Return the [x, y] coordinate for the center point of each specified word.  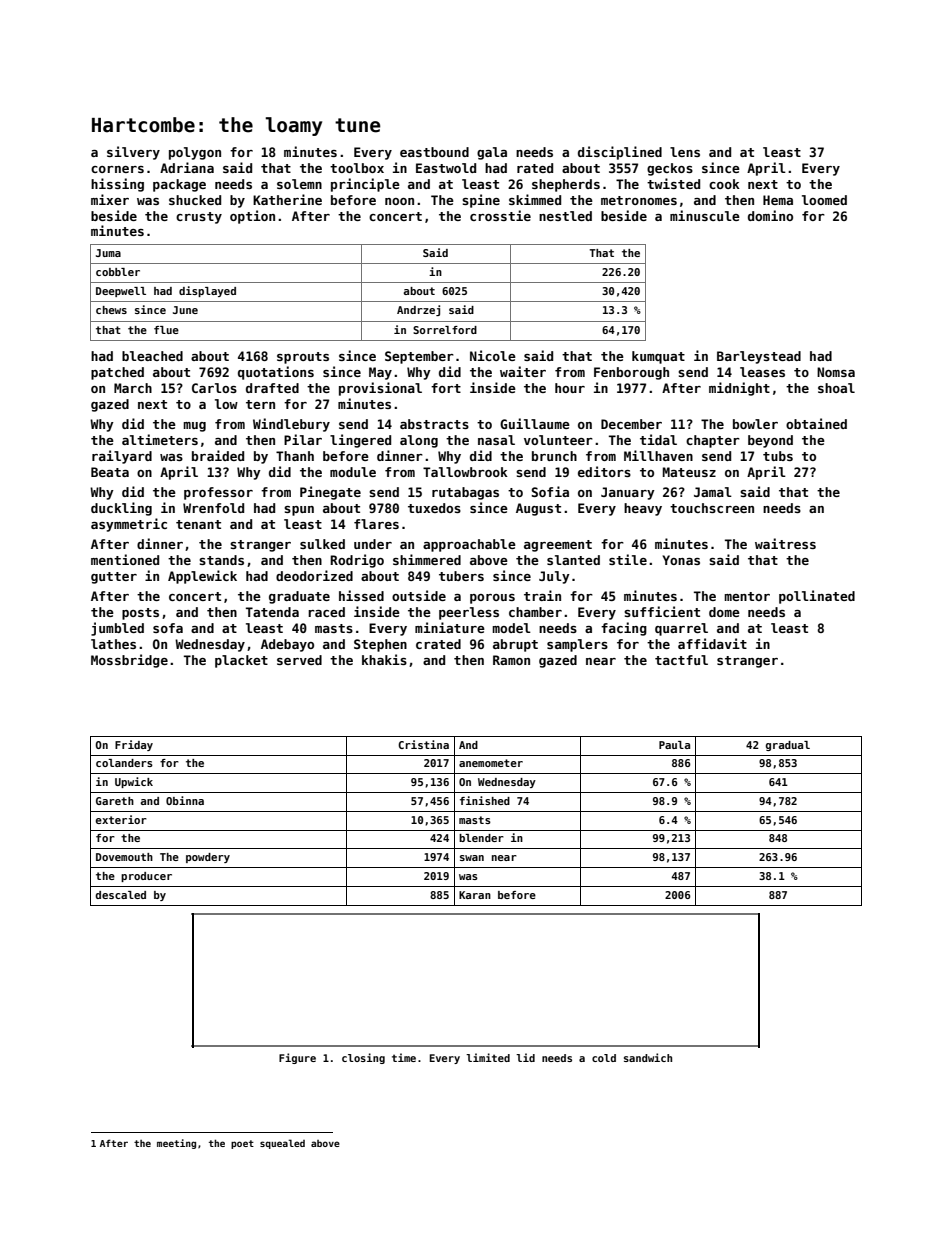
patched [117, 373]
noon [399, 201]
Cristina [423, 744]
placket [241, 661]
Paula [674, 745]
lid [525, 1057]
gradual [788, 746]
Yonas [681, 560]
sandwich [648, 1057]
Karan [475, 895]
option [252, 217]
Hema [778, 200]
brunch [554, 456]
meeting [176, 1144]
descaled [120, 895]
